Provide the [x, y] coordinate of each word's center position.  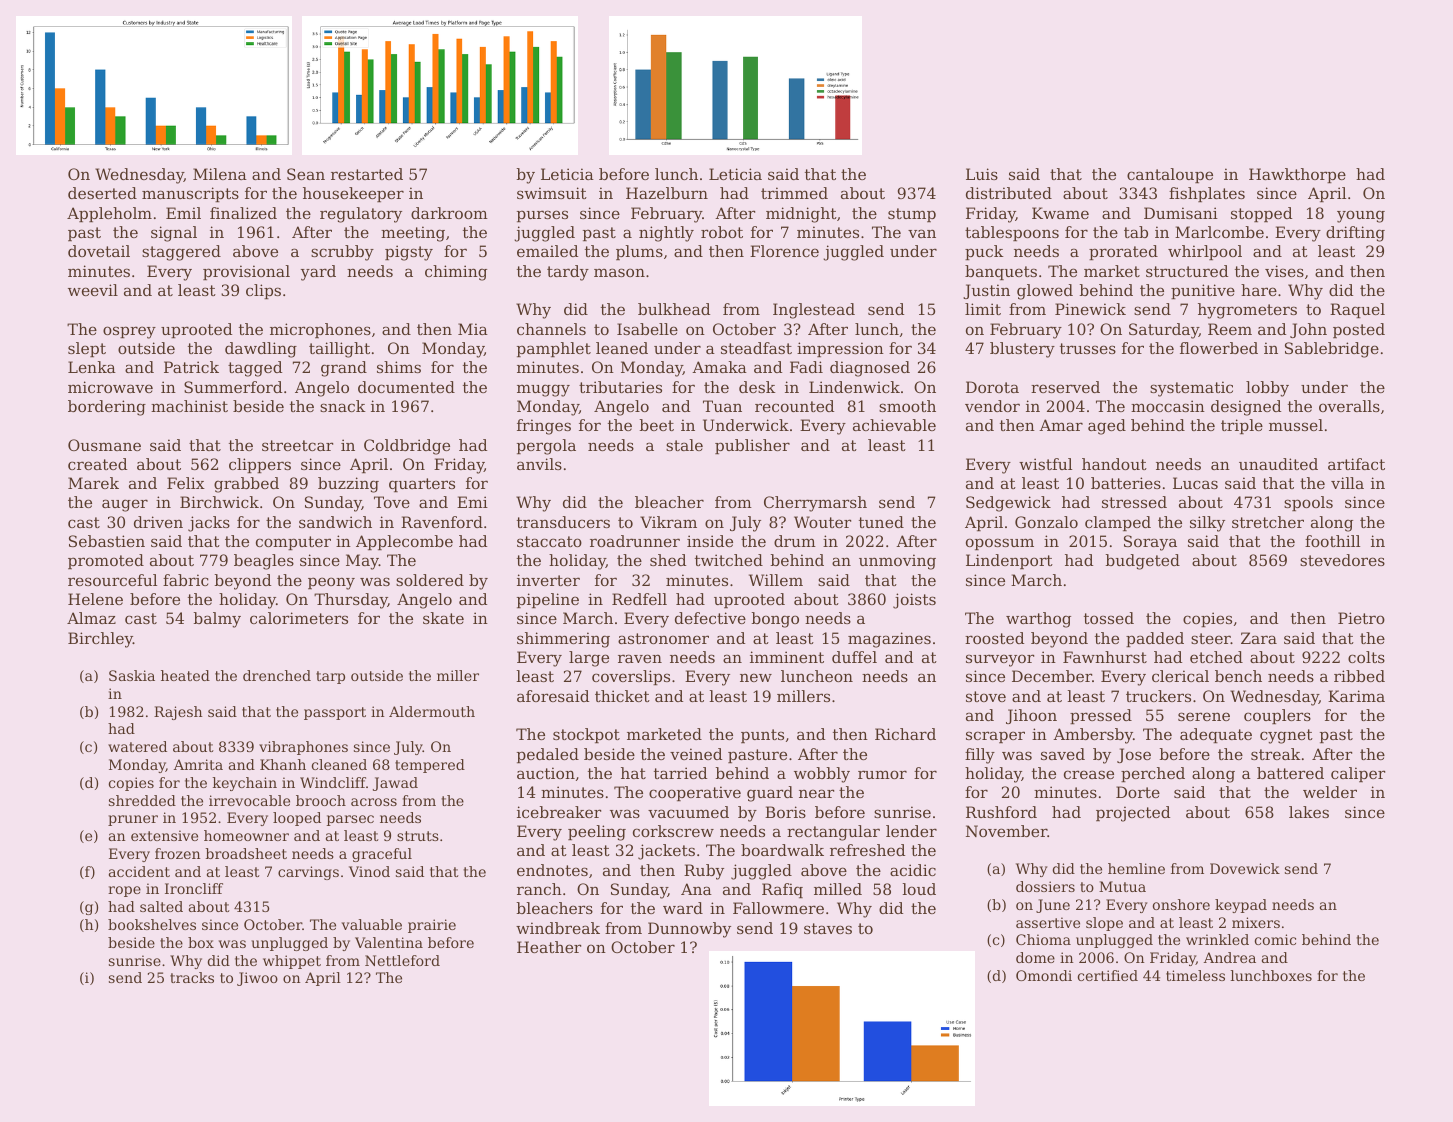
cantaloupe [1170, 175]
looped [297, 819]
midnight [801, 215]
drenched [277, 675]
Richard [905, 734]
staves [828, 928]
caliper [1358, 774]
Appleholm [109, 214]
